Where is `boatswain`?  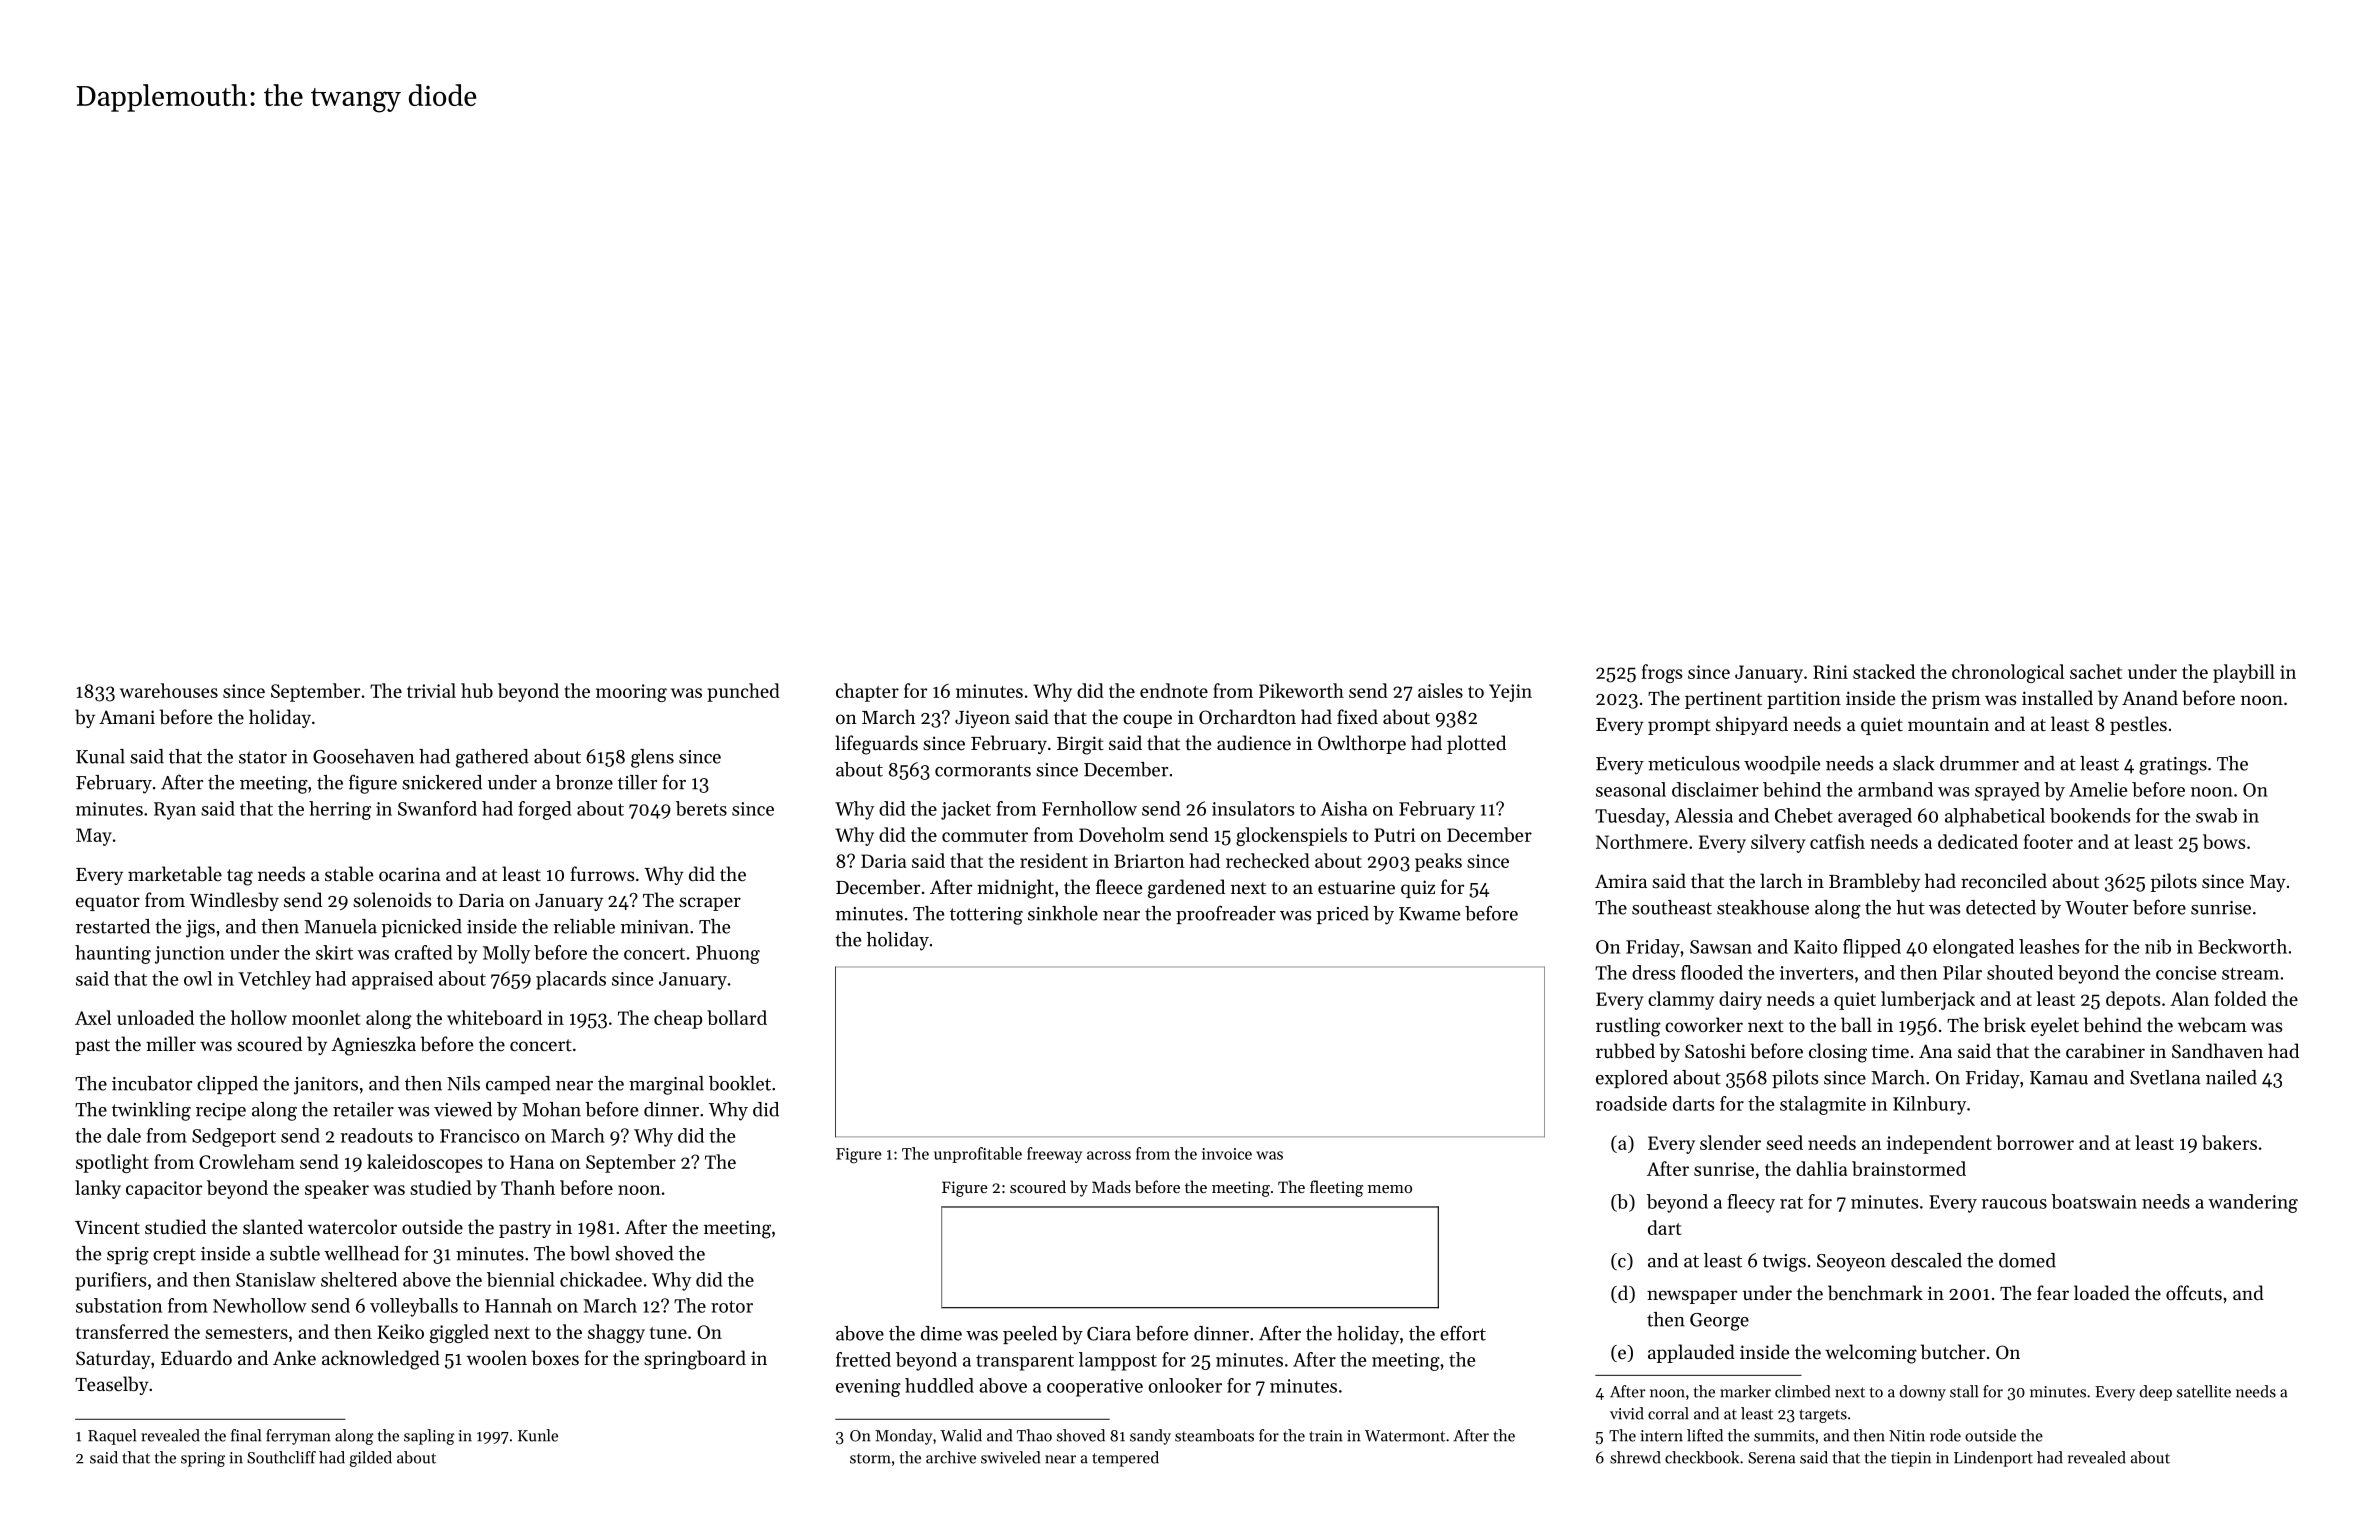 boatswain is located at coordinates (2094, 1201).
